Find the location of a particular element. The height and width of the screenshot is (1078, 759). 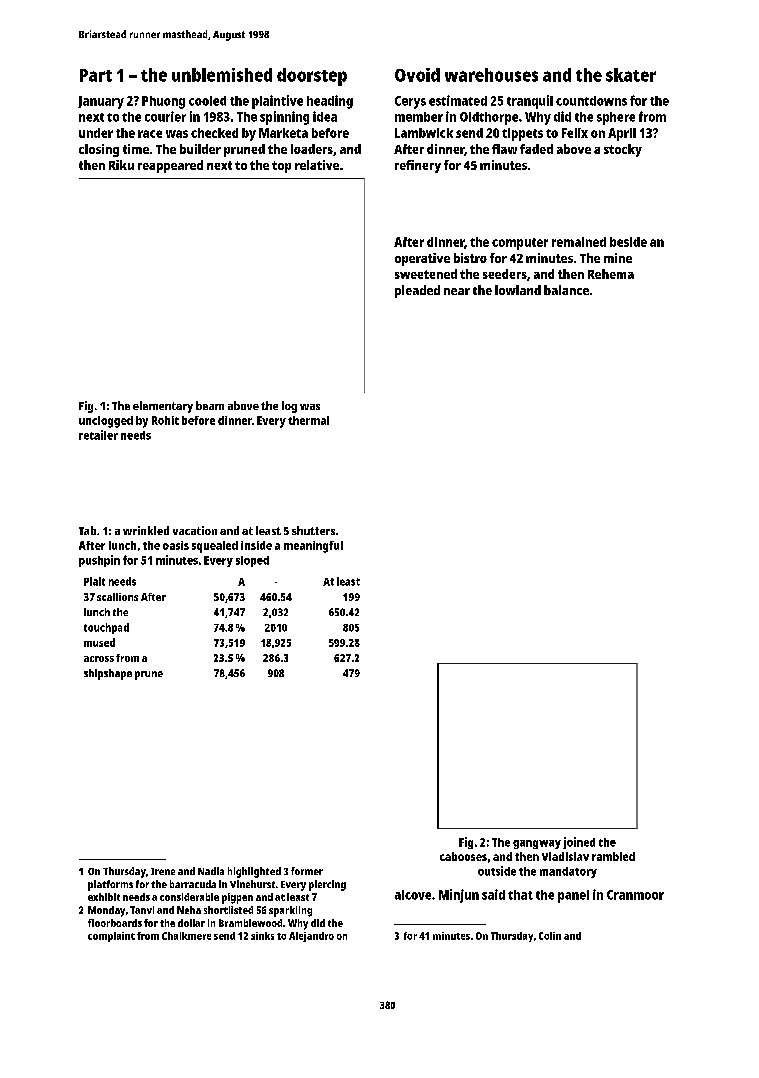

Part is located at coordinates (96, 75).
